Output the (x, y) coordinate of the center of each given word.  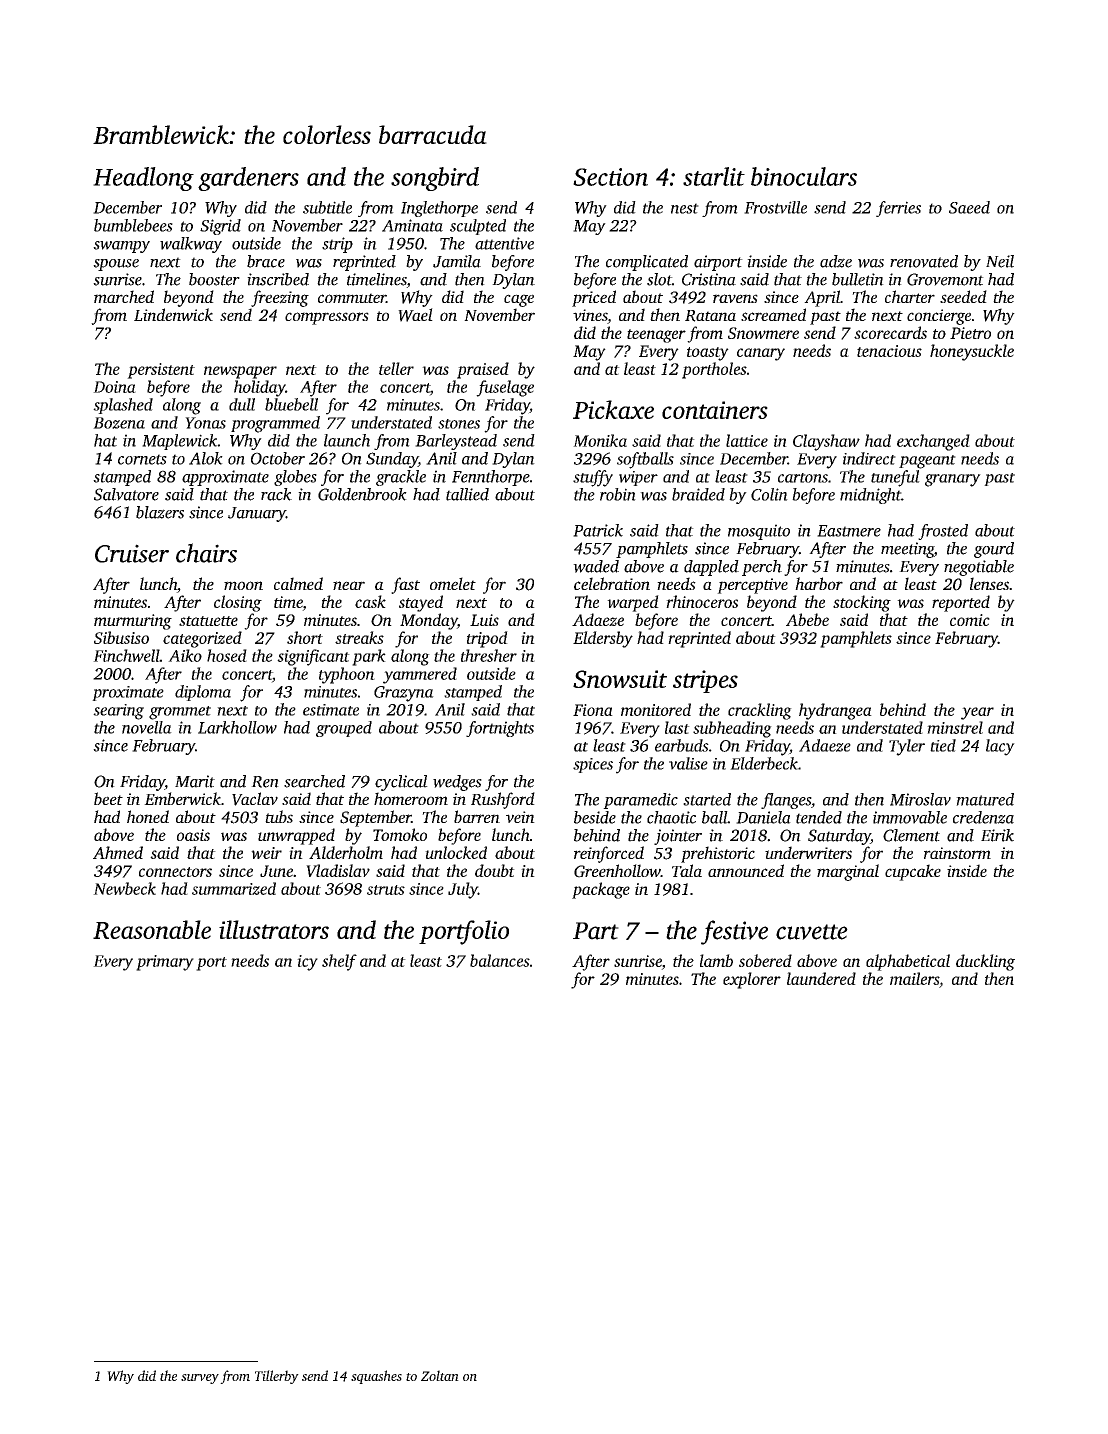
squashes (376, 1377)
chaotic (671, 817)
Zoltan (440, 1375)
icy (307, 963)
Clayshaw (826, 442)
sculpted (478, 227)
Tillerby (277, 1377)
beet (108, 798)
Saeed (969, 207)
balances (500, 960)
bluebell (291, 404)
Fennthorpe (491, 478)
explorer (752, 980)
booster (214, 279)
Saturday (839, 837)
